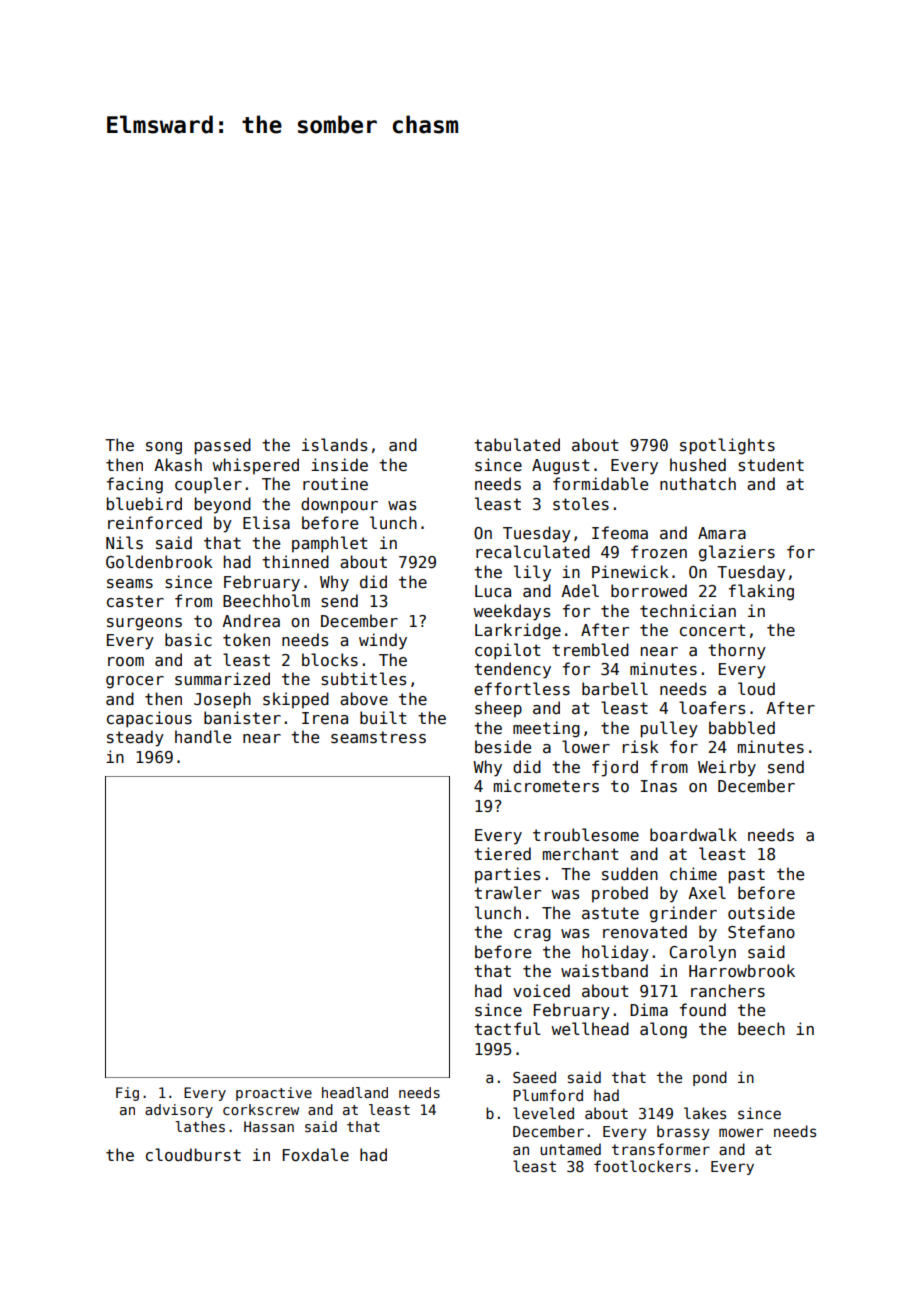  What do you see at coordinates (200, 1126) in the page?
I see `lathes` at bounding box center [200, 1126].
